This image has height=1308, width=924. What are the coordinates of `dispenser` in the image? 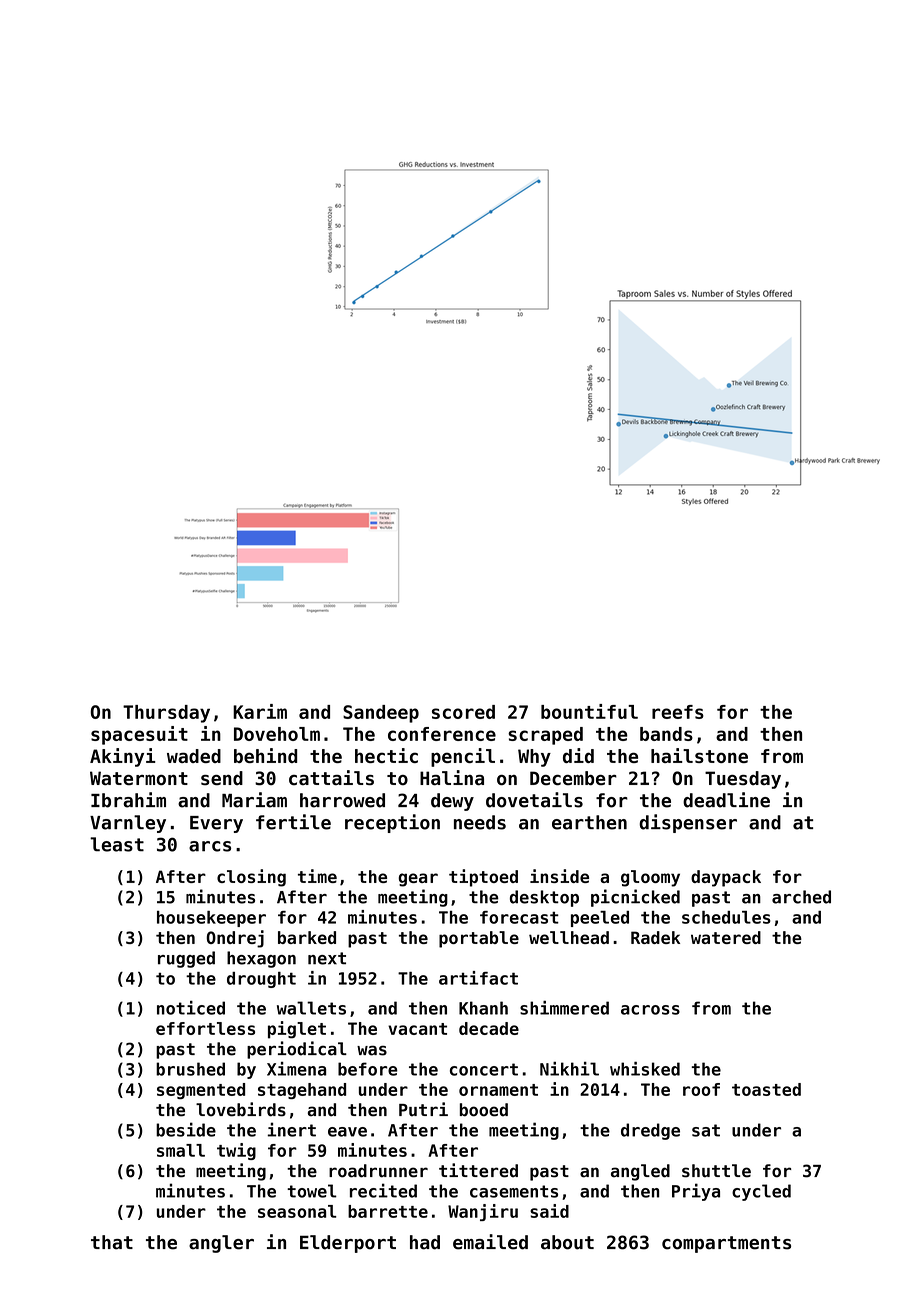 It's located at (688, 823).
